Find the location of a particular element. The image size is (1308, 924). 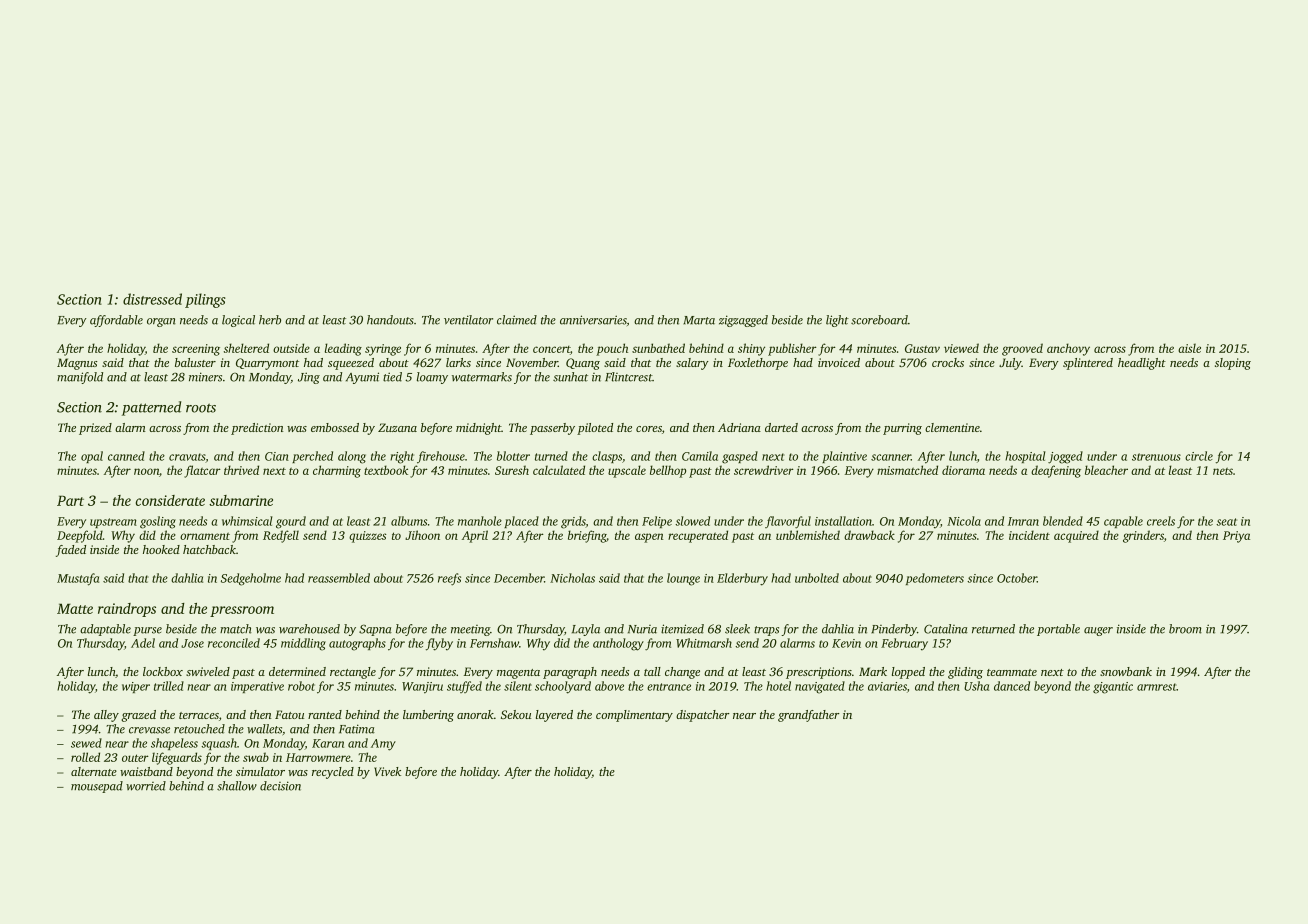

textbook is located at coordinates (386, 470).
